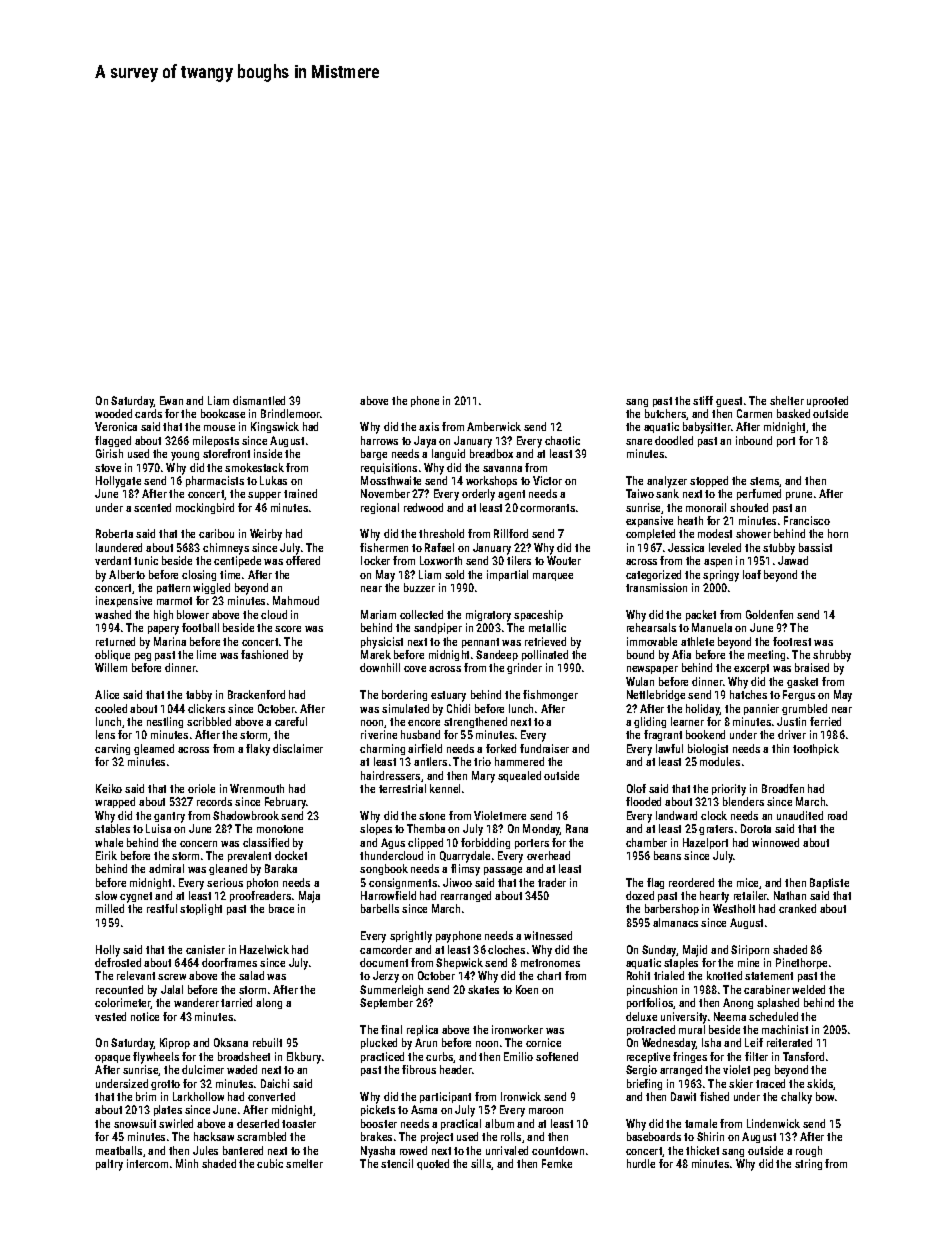 The height and width of the screenshot is (1233, 952). What do you see at coordinates (433, 1164) in the screenshot?
I see `quoted` at bounding box center [433, 1164].
